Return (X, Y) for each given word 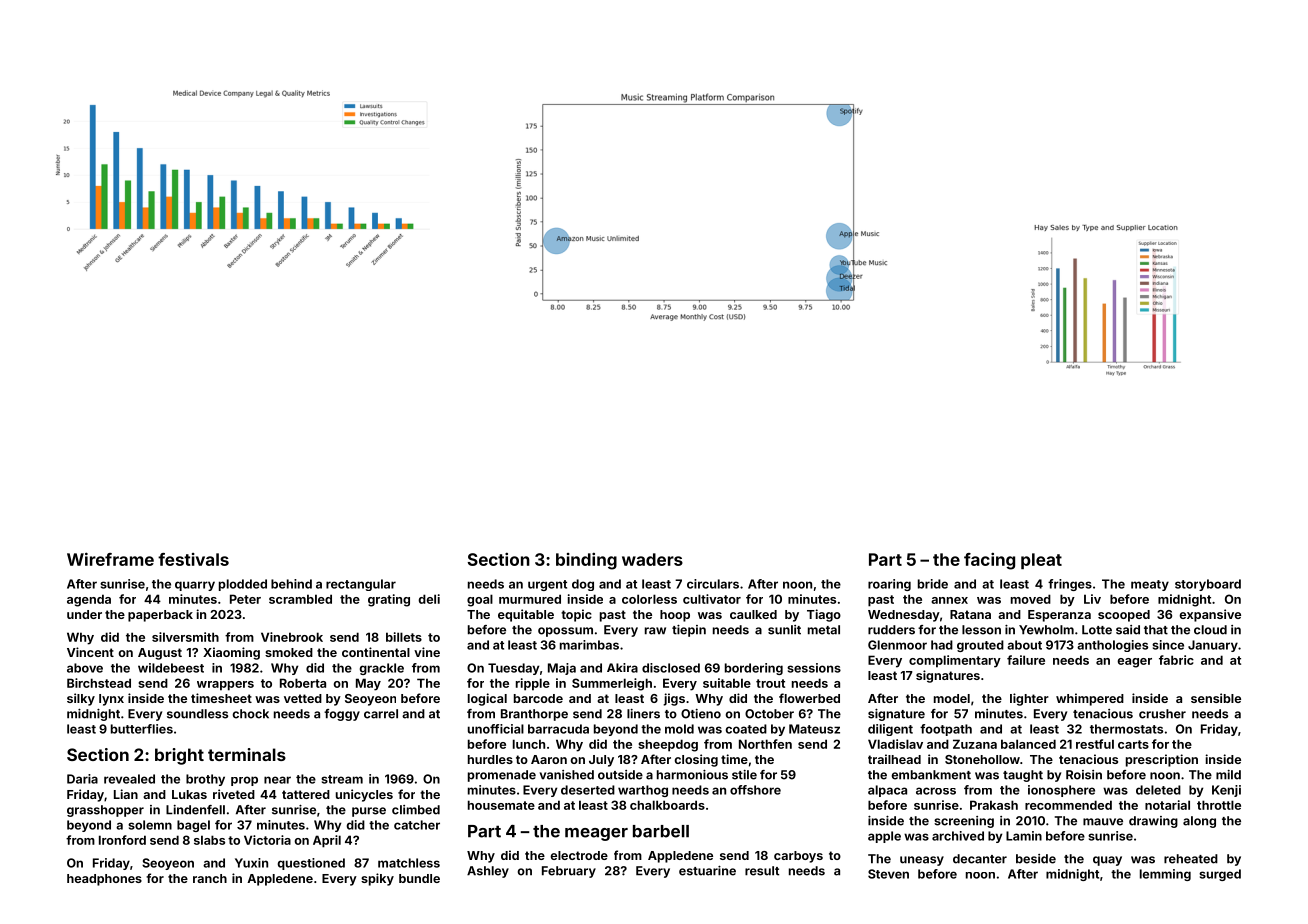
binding (586, 561)
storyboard (1208, 585)
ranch (210, 878)
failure (1026, 660)
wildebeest (171, 668)
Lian (126, 794)
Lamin (1024, 836)
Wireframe (110, 559)
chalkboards (667, 805)
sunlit (784, 630)
